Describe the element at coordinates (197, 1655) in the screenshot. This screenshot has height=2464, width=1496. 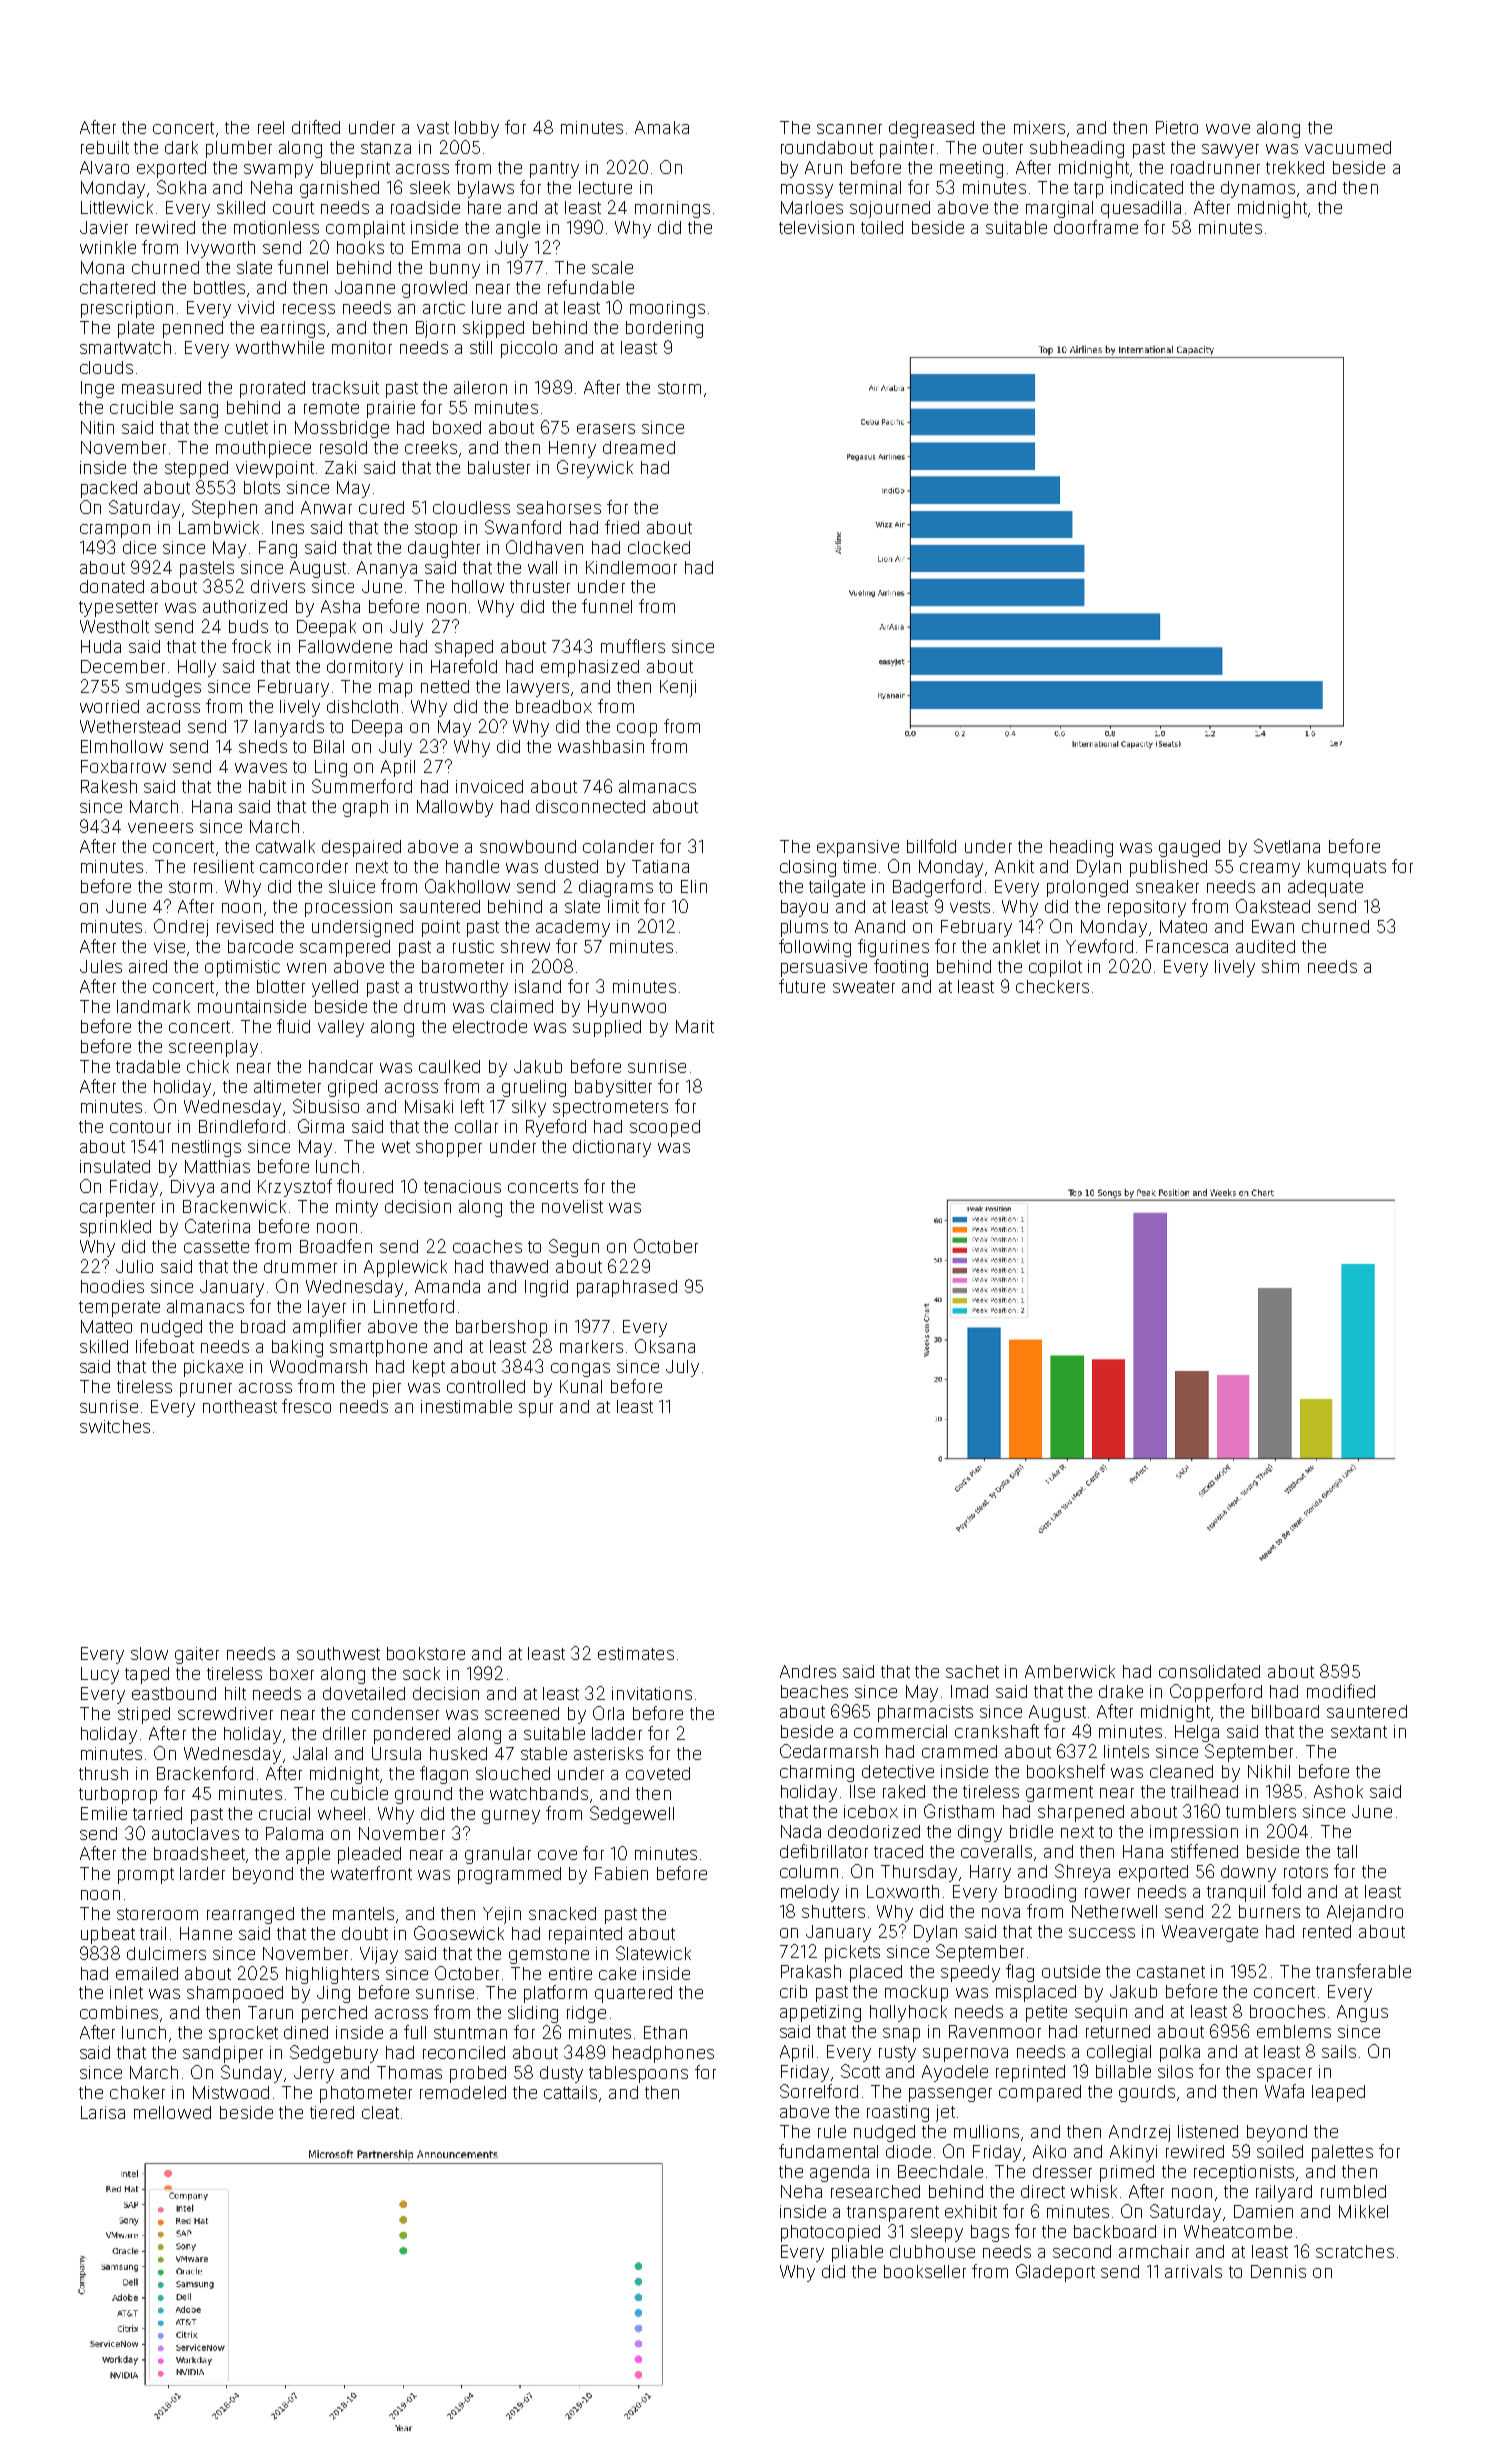
I see `gaiter` at that location.
